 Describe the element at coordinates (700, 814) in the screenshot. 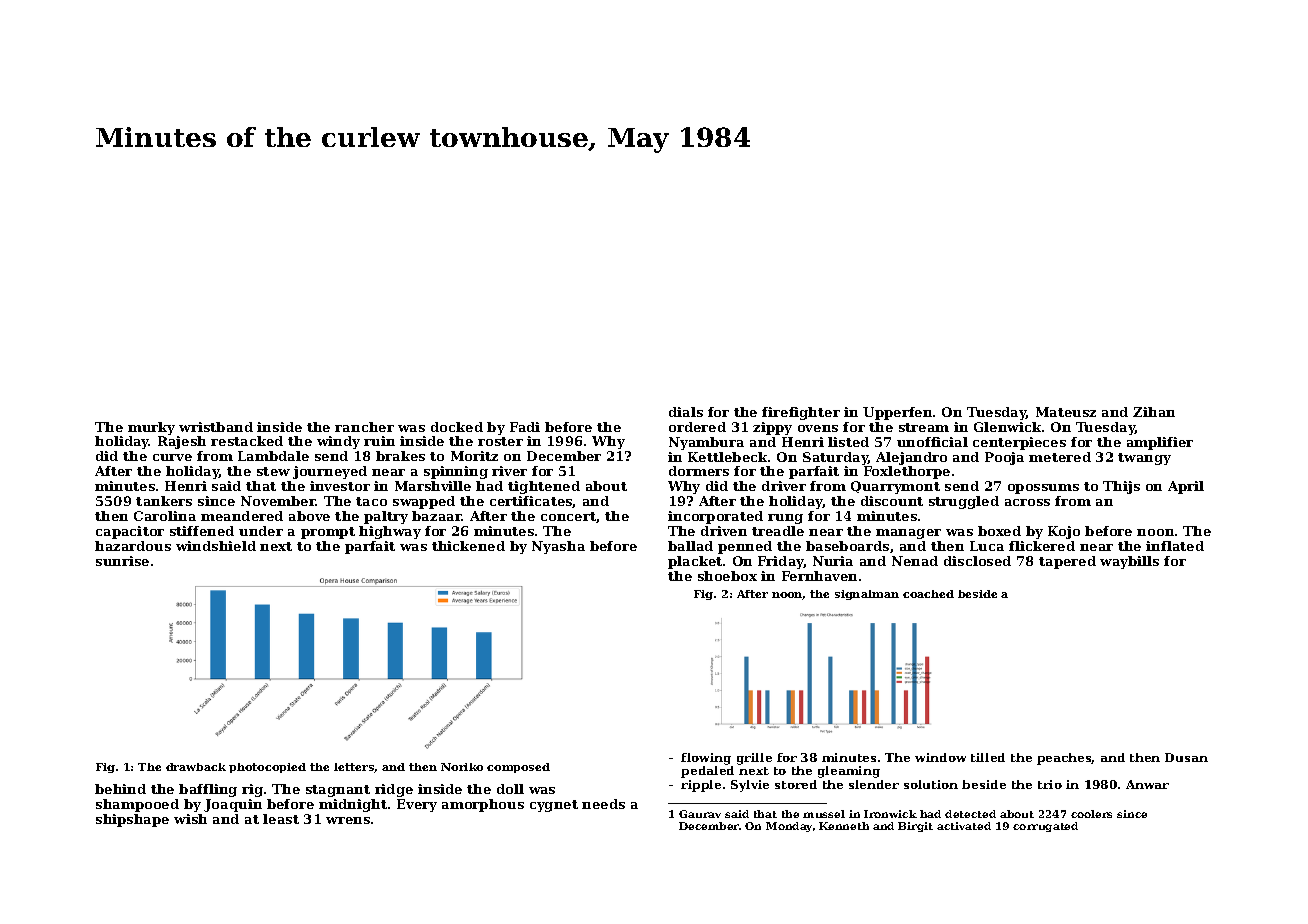

I see `Gaurav` at that location.
